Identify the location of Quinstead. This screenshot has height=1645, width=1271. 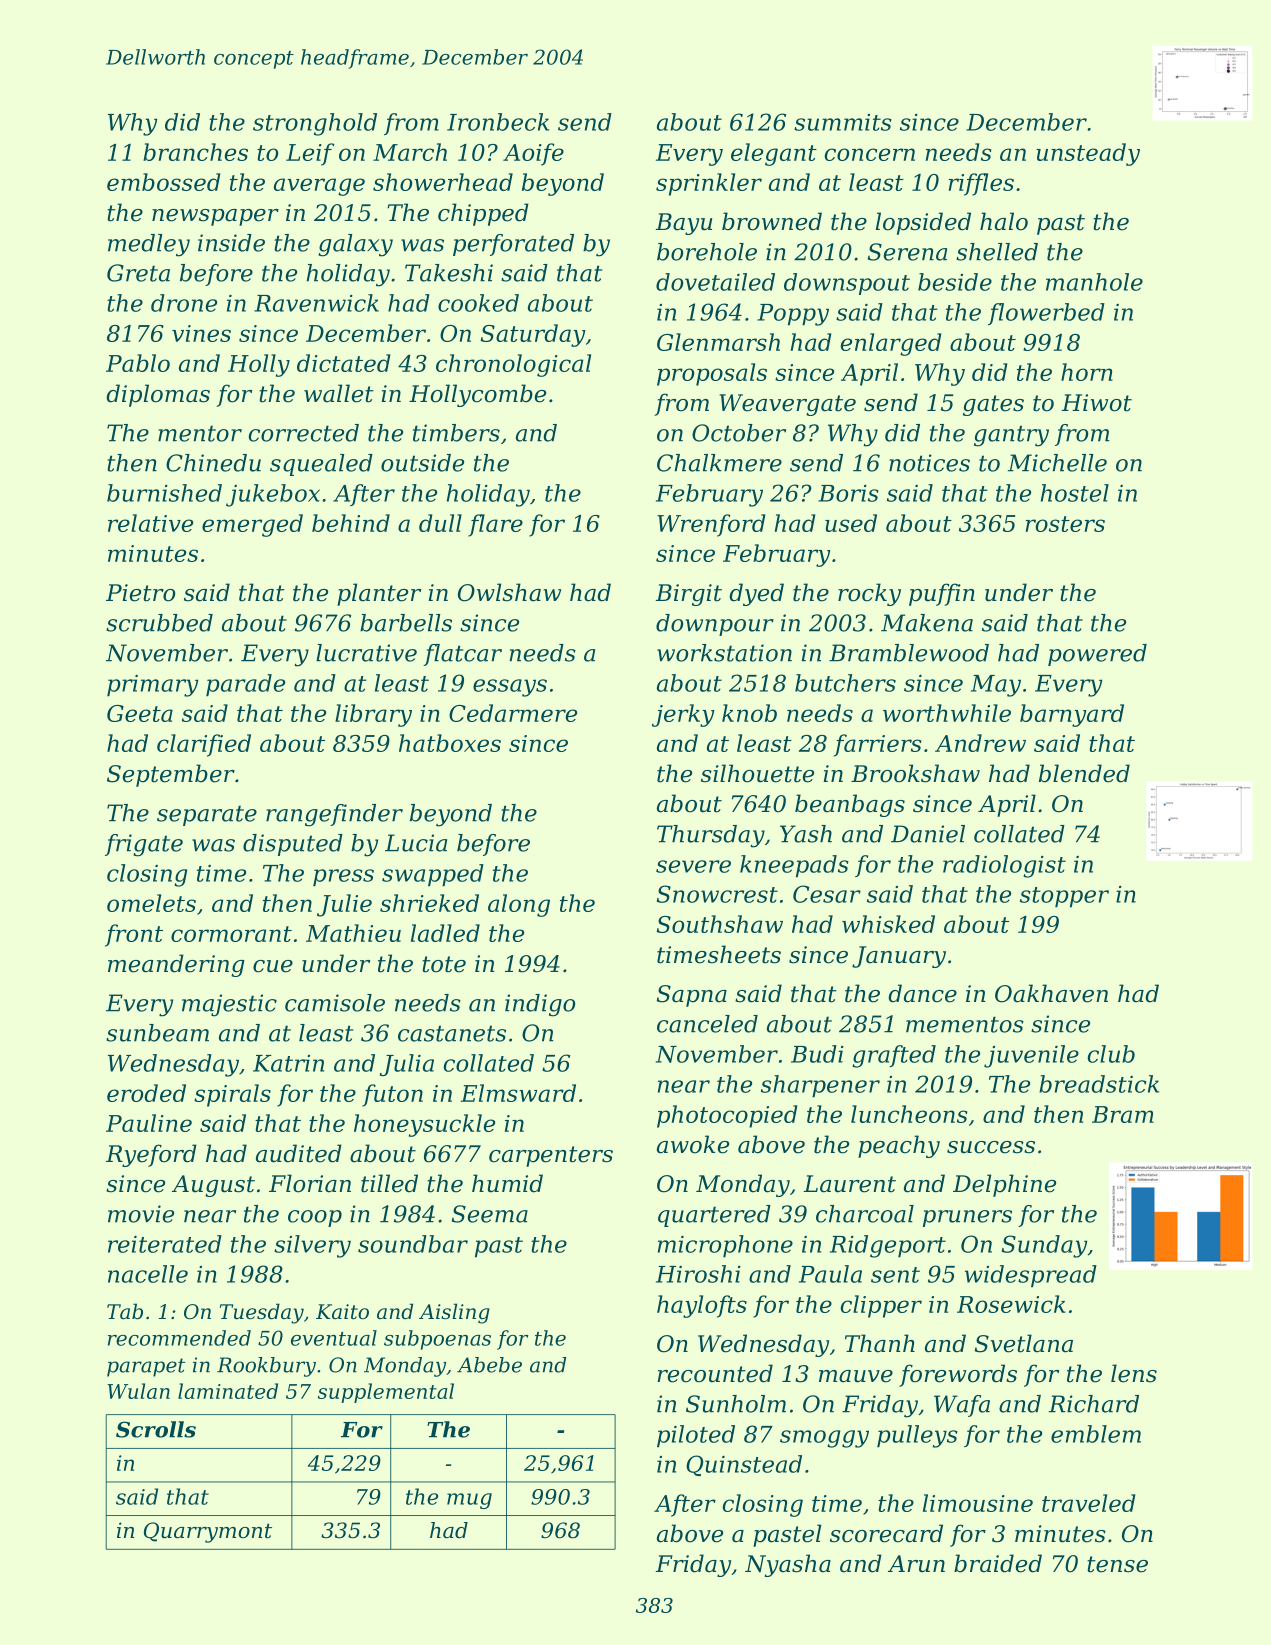
(744, 1465).
